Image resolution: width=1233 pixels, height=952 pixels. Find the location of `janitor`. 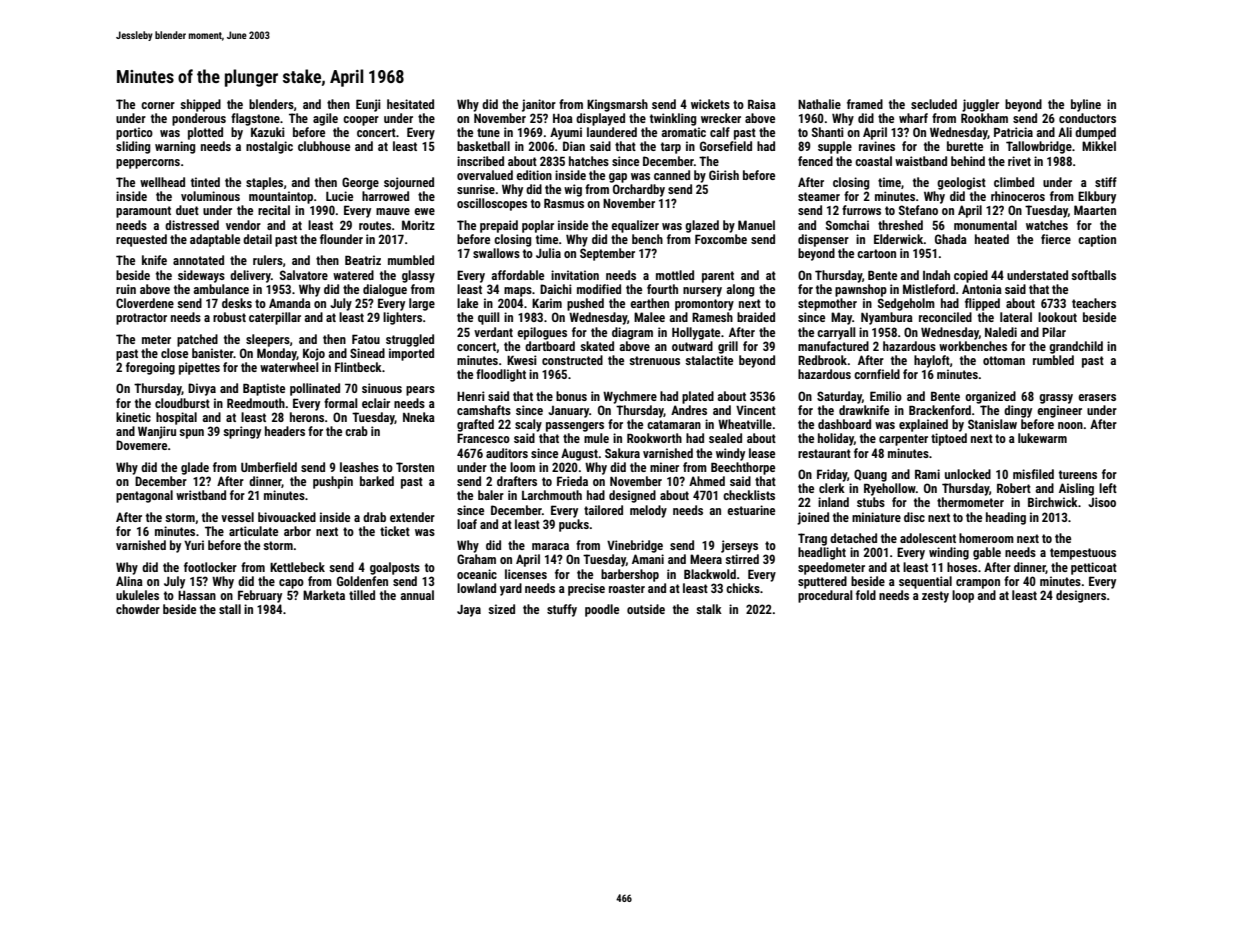

janitor is located at coordinates (539, 105).
